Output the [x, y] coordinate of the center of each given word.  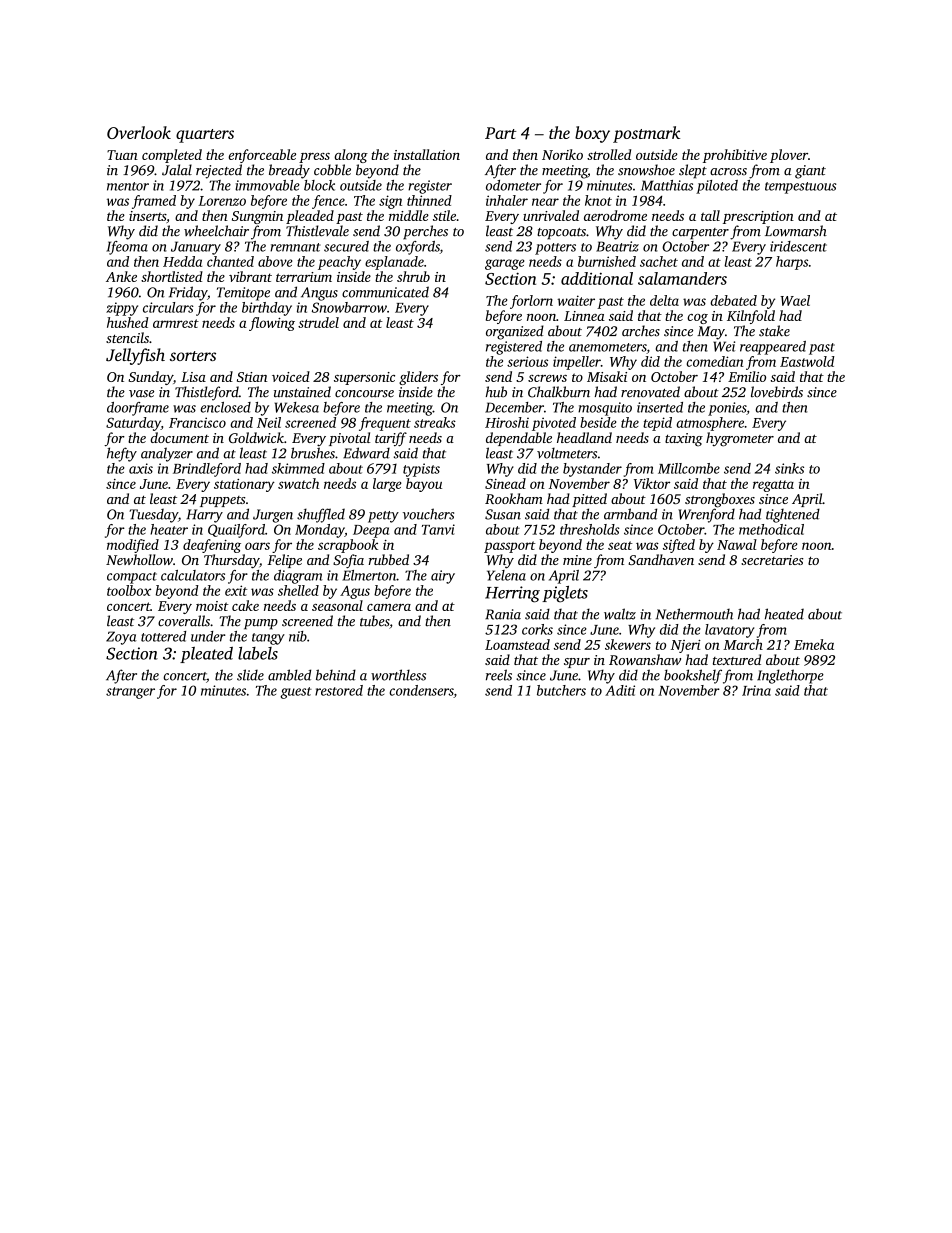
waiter [576, 300]
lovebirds [777, 392]
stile [444, 215]
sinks [789, 468]
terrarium [304, 277]
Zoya [121, 638]
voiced [291, 376]
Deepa [371, 531]
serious [527, 361]
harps [792, 263]
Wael [795, 300]
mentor [128, 186]
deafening [212, 546]
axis [141, 468]
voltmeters [567, 453]
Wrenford [706, 515]
